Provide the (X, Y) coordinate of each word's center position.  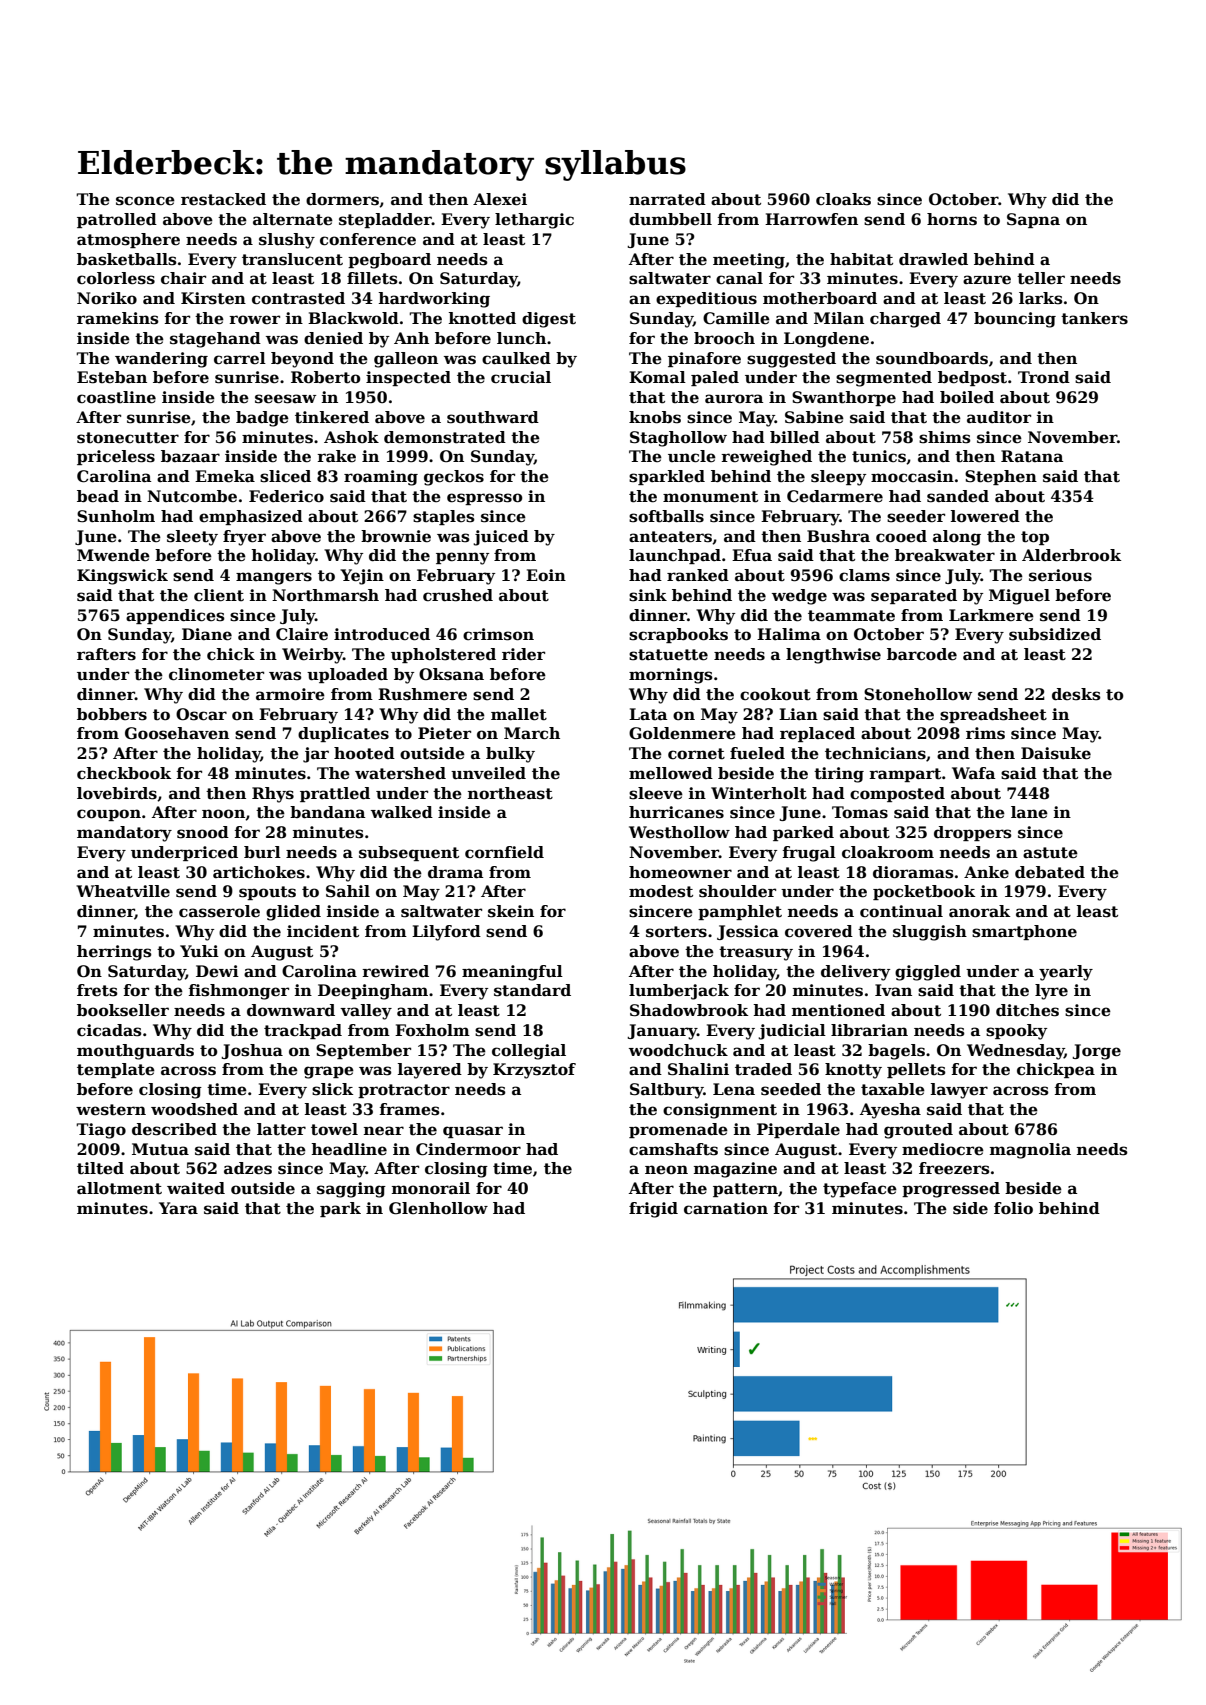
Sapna (1033, 220)
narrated (667, 199)
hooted (364, 753)
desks (1076, 694)
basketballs (127, 259)
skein (511, 911)
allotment (119, 1188)
